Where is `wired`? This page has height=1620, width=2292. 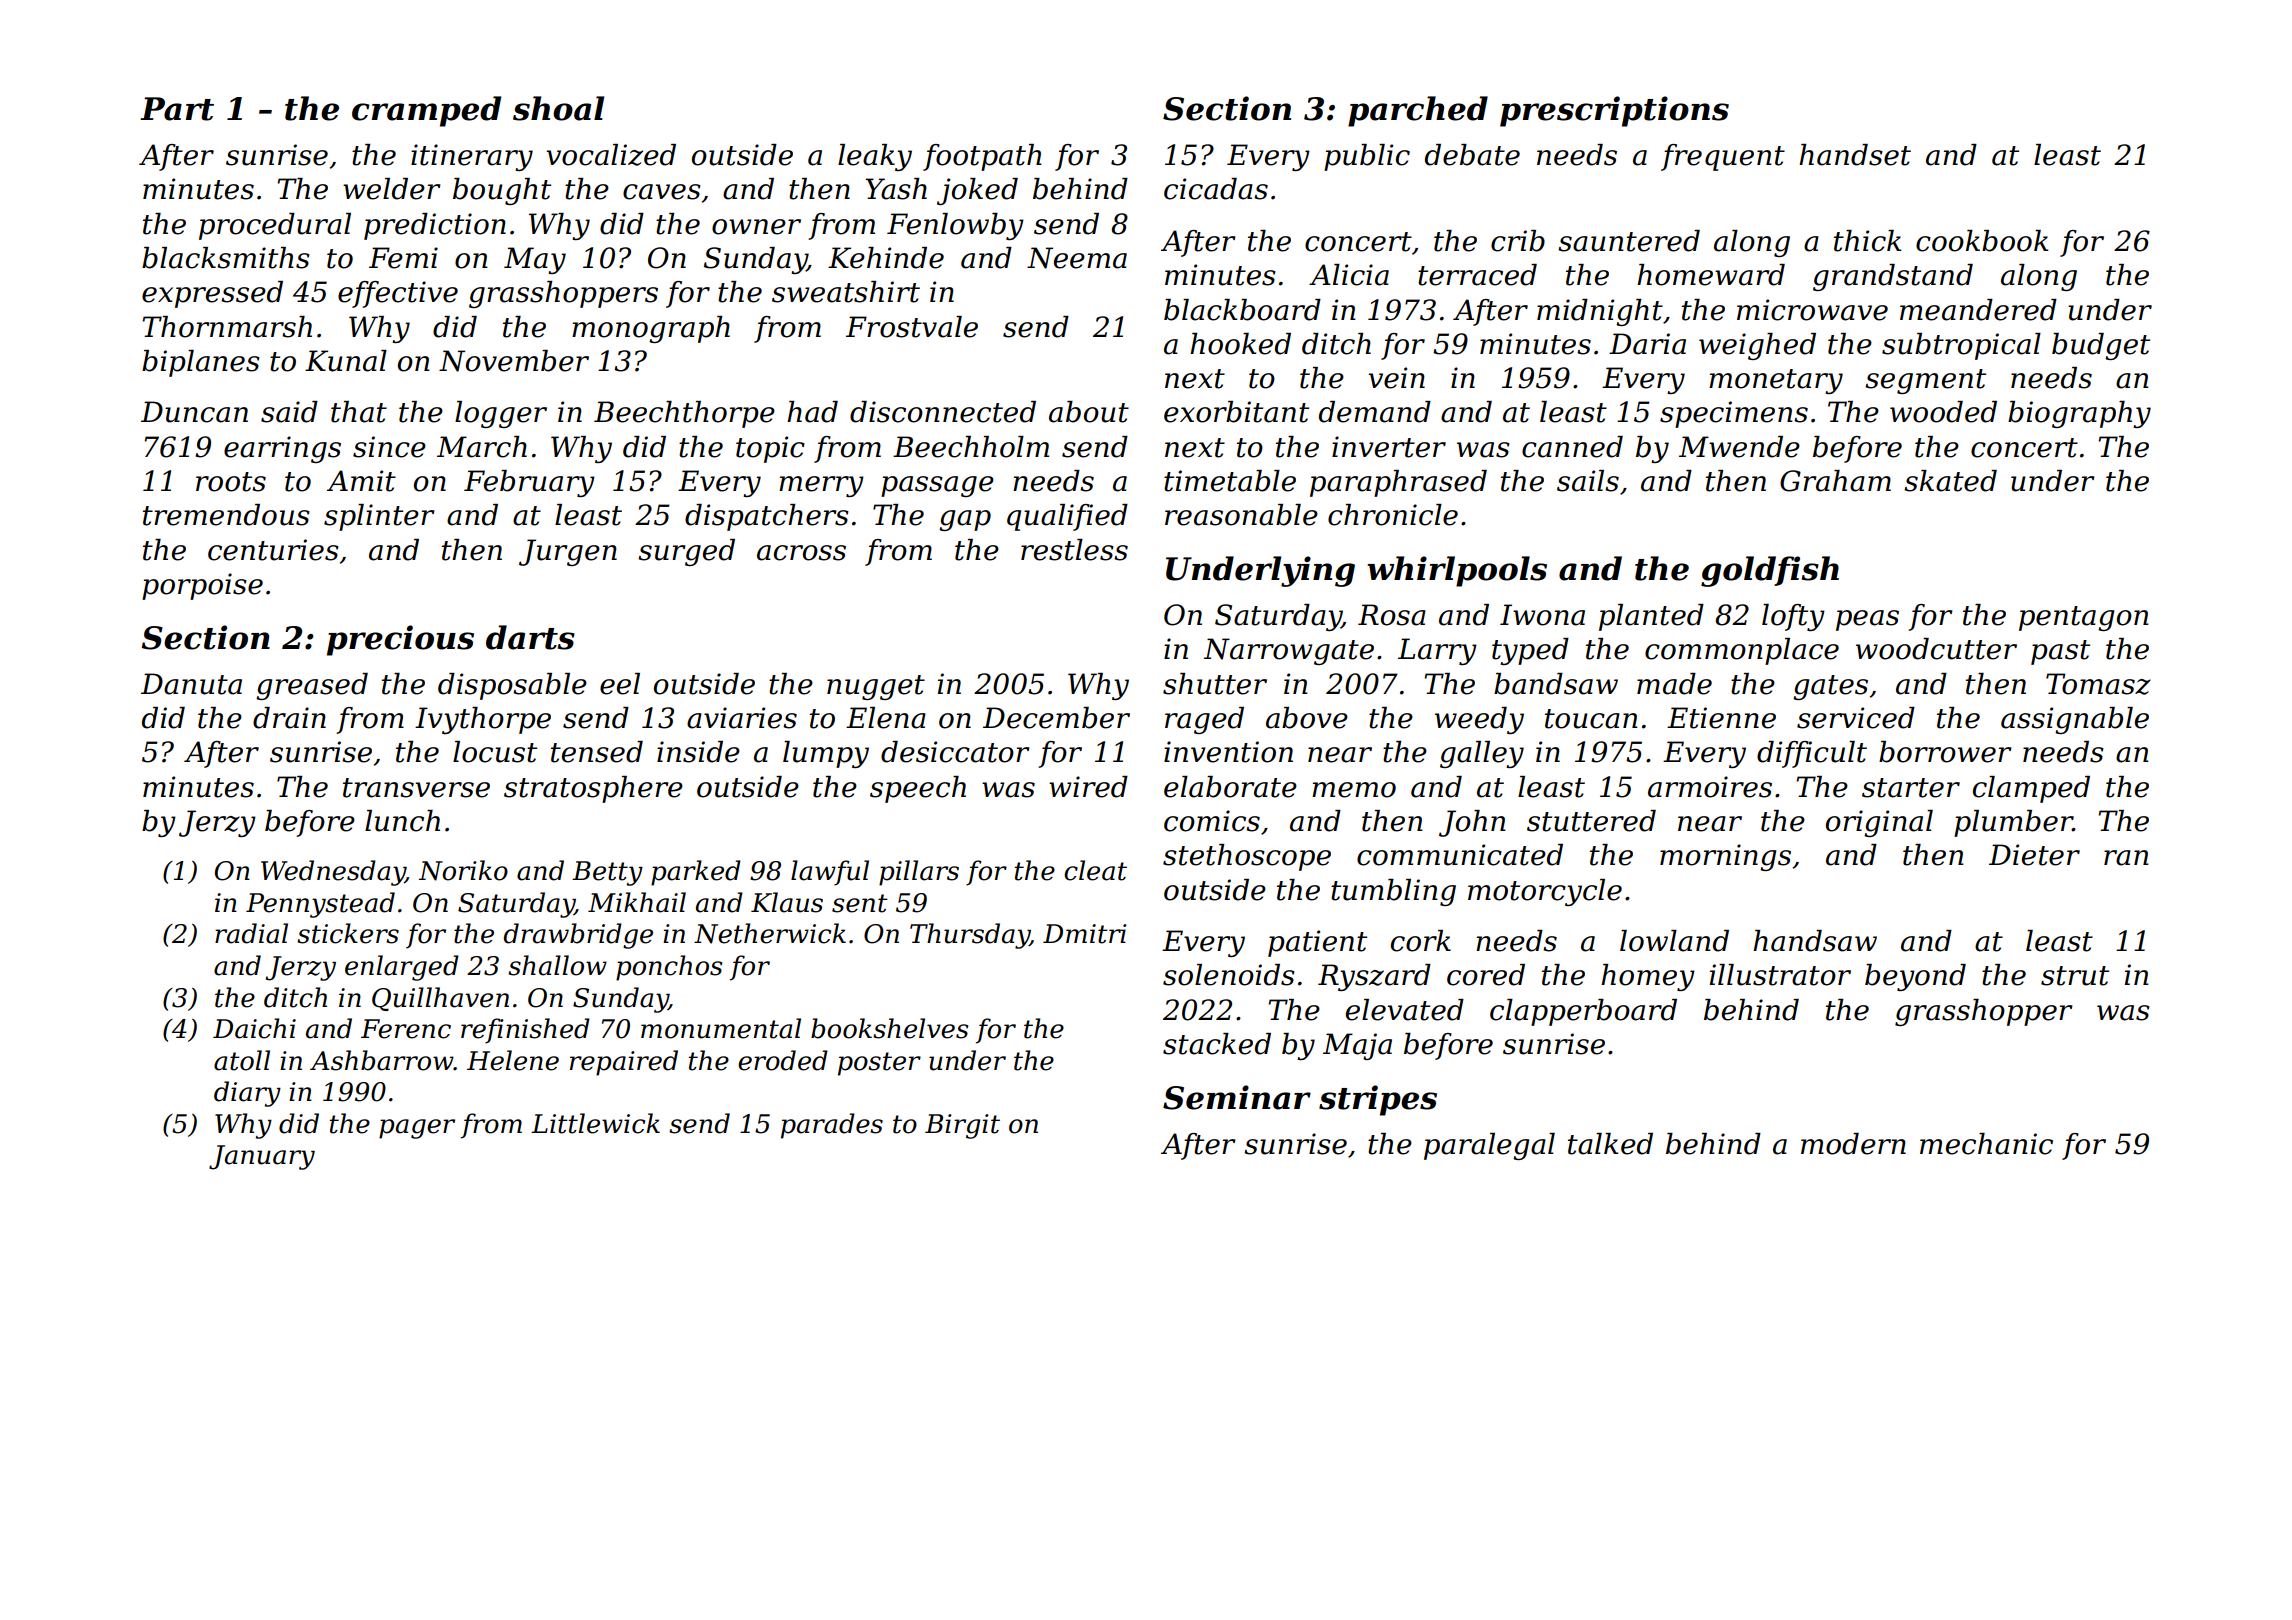
wired is located at coordinates (1088, 787).
